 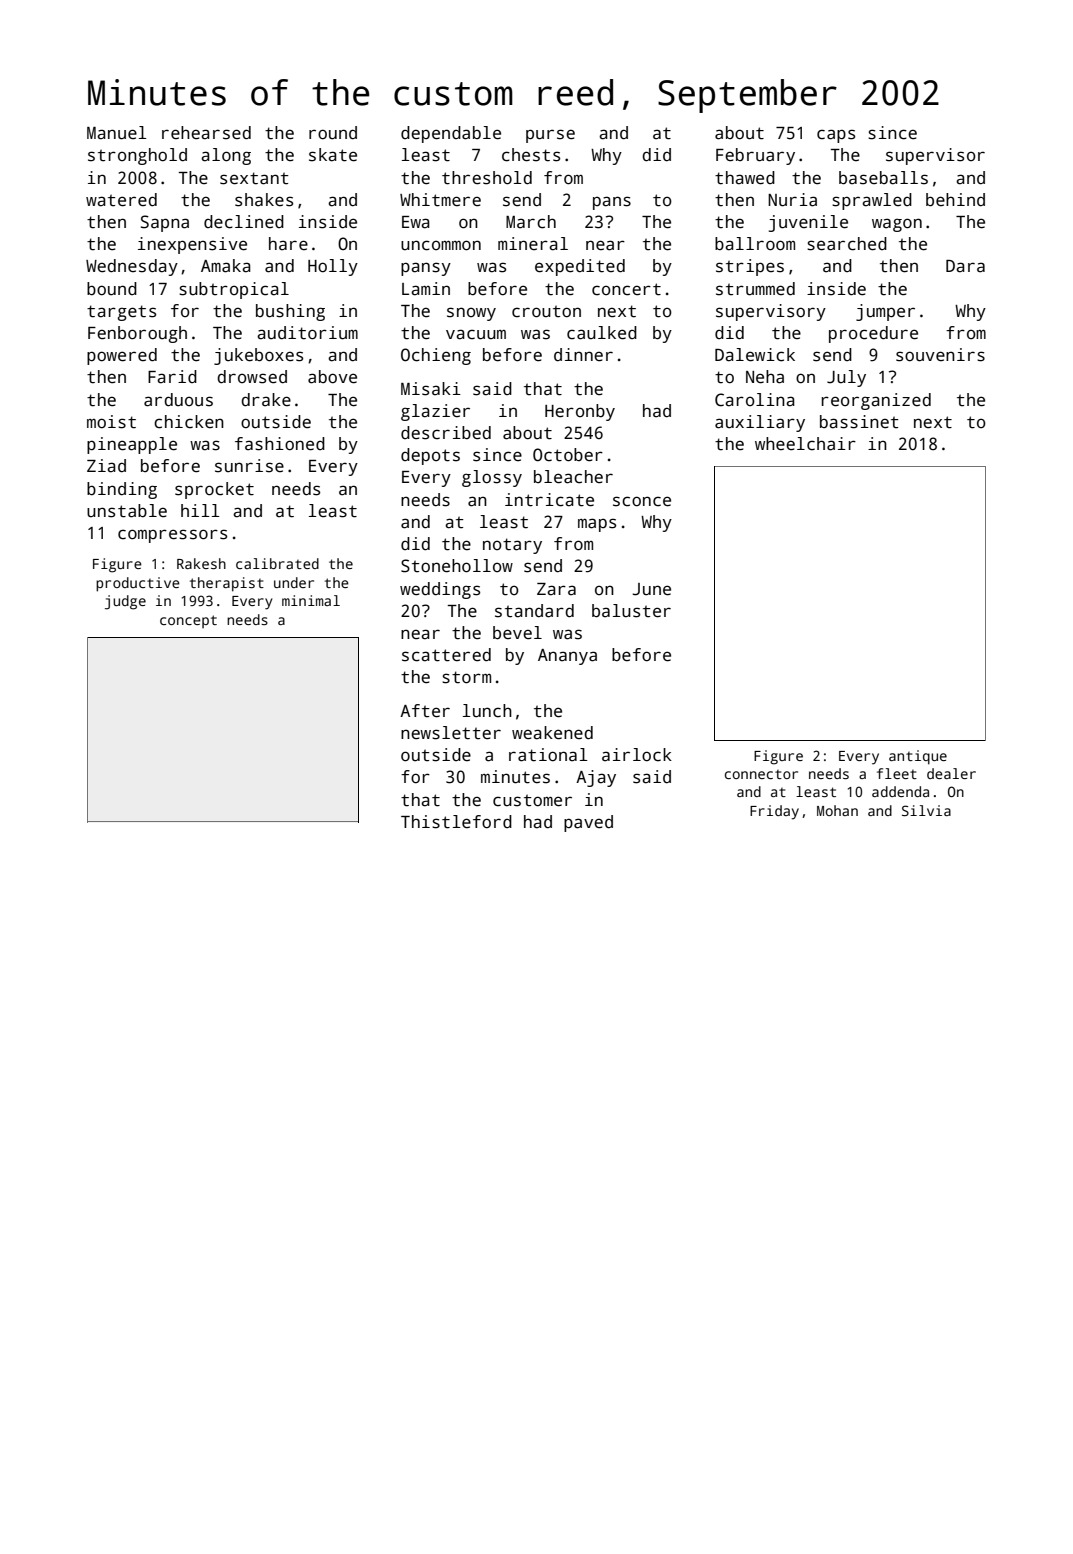 I want to click on moist, so click(x=111, y=422).
